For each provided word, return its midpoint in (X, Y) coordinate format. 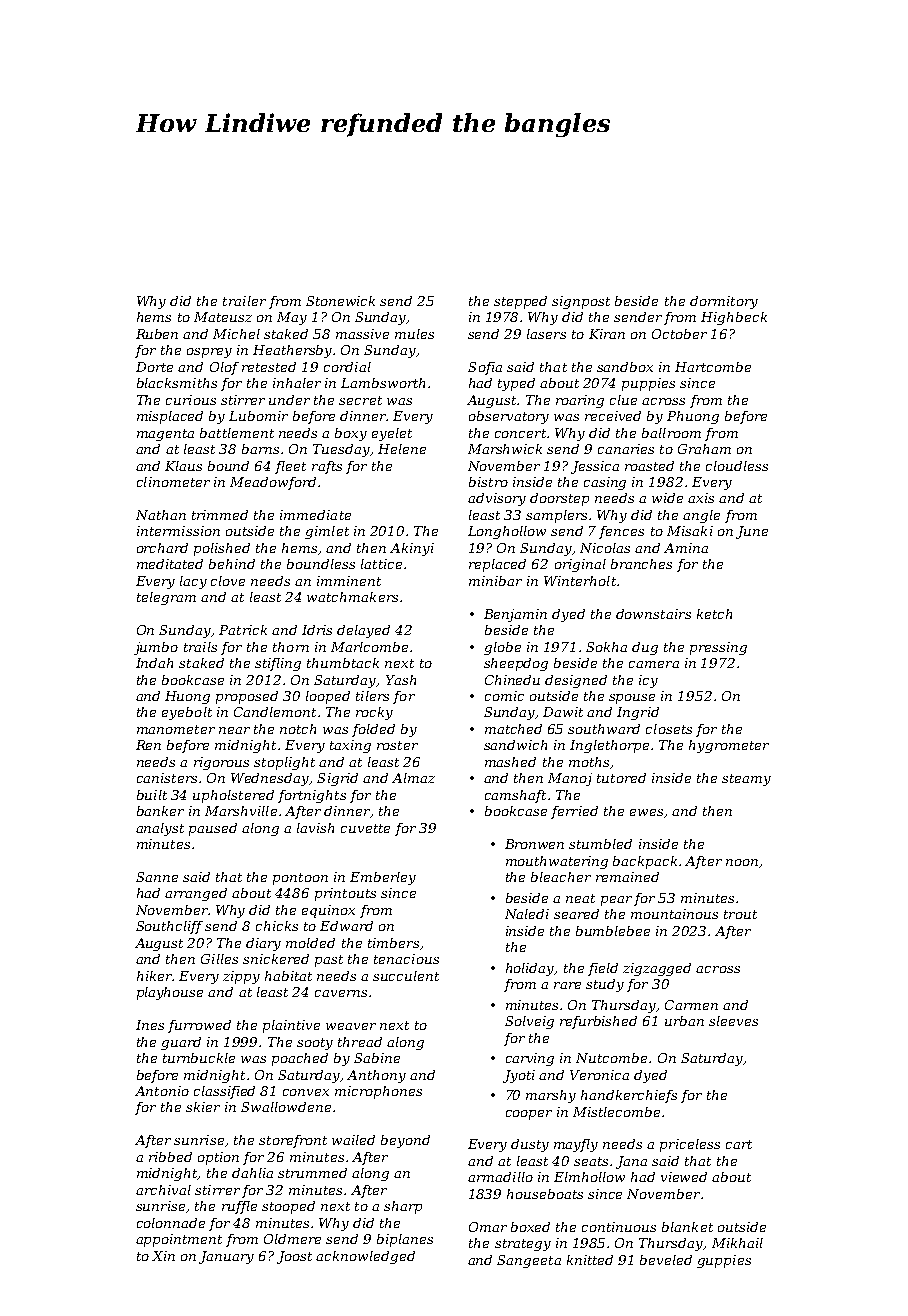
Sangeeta (529, 1261)
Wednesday (270, 779)
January (226, 1257)
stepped (520, 302)
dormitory (724, 302)
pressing (718, 648)
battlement (237, 433)
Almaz (413, 778)
